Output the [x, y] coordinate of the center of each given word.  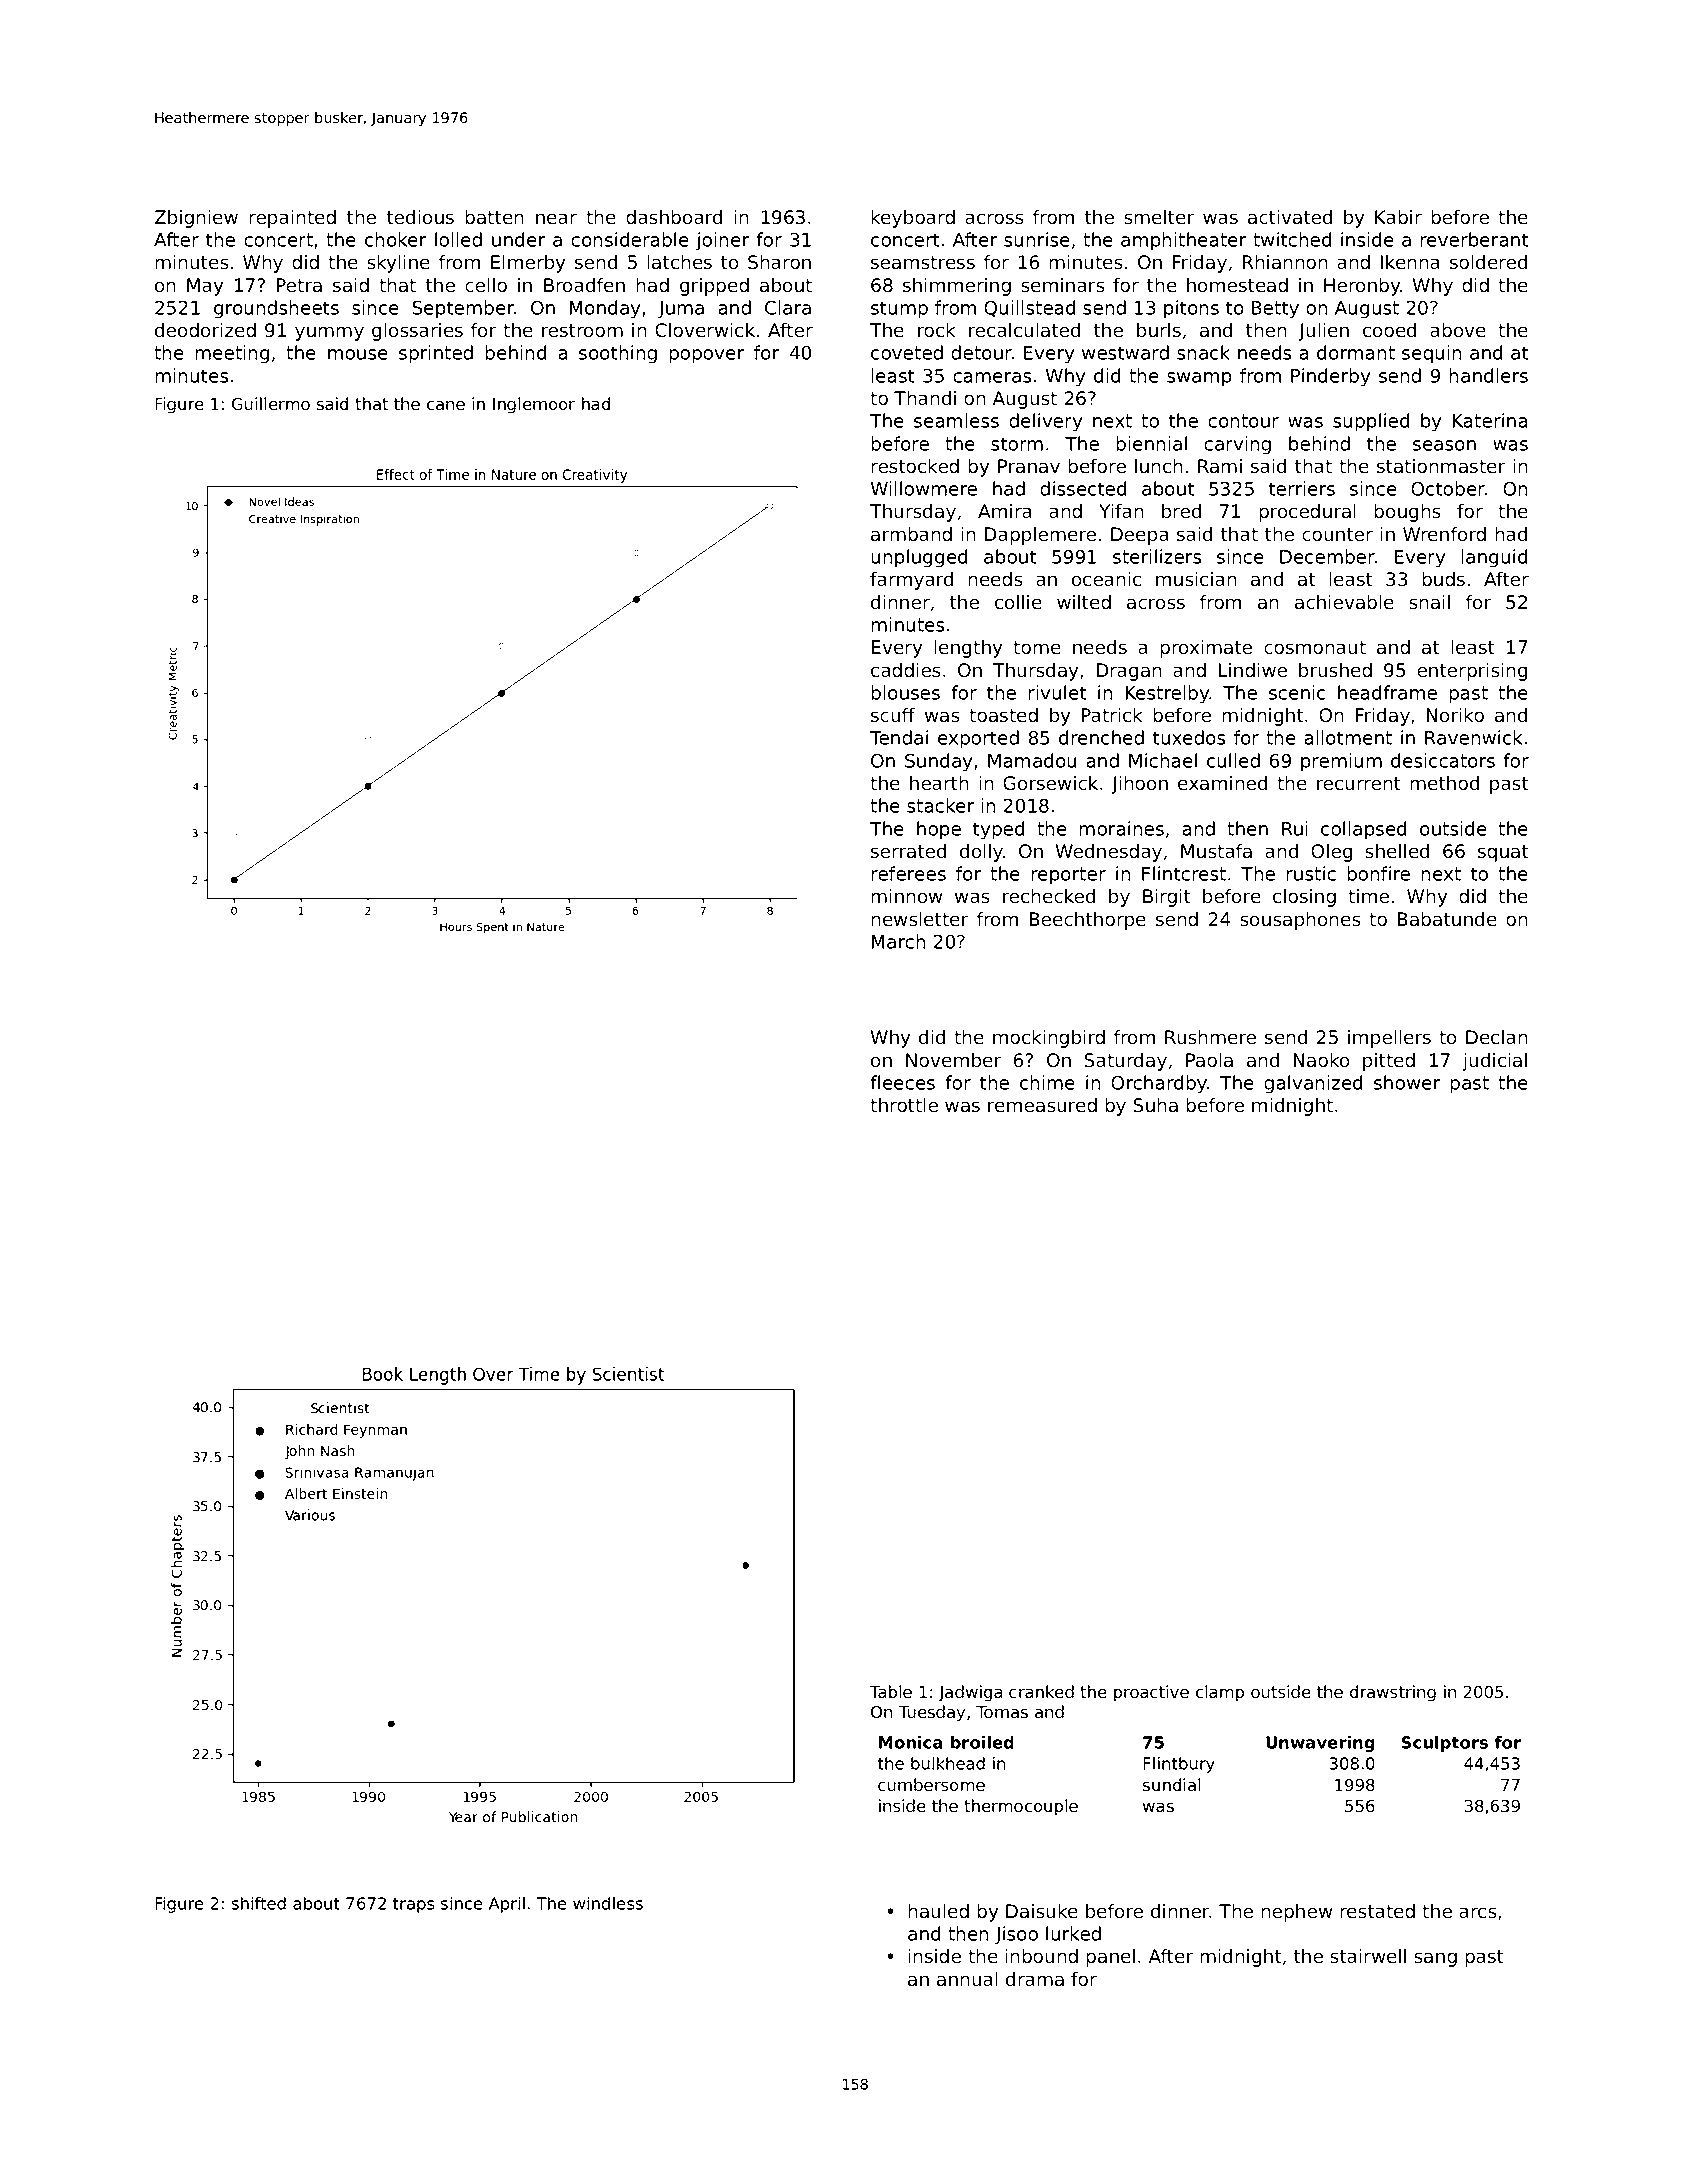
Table [891, 1692]
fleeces [902, 1082]
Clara [788, 307]
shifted [259, 1903]
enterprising [1472, 672]
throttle [904, 1105]
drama [1035, 1979]
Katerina [1490, 420]
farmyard [911, 581]
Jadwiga [970, 1693]
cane [446, 405]
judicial [1494, 1062]
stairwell [1368, 1956]
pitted [1389, 1062]
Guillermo [271, 404]
